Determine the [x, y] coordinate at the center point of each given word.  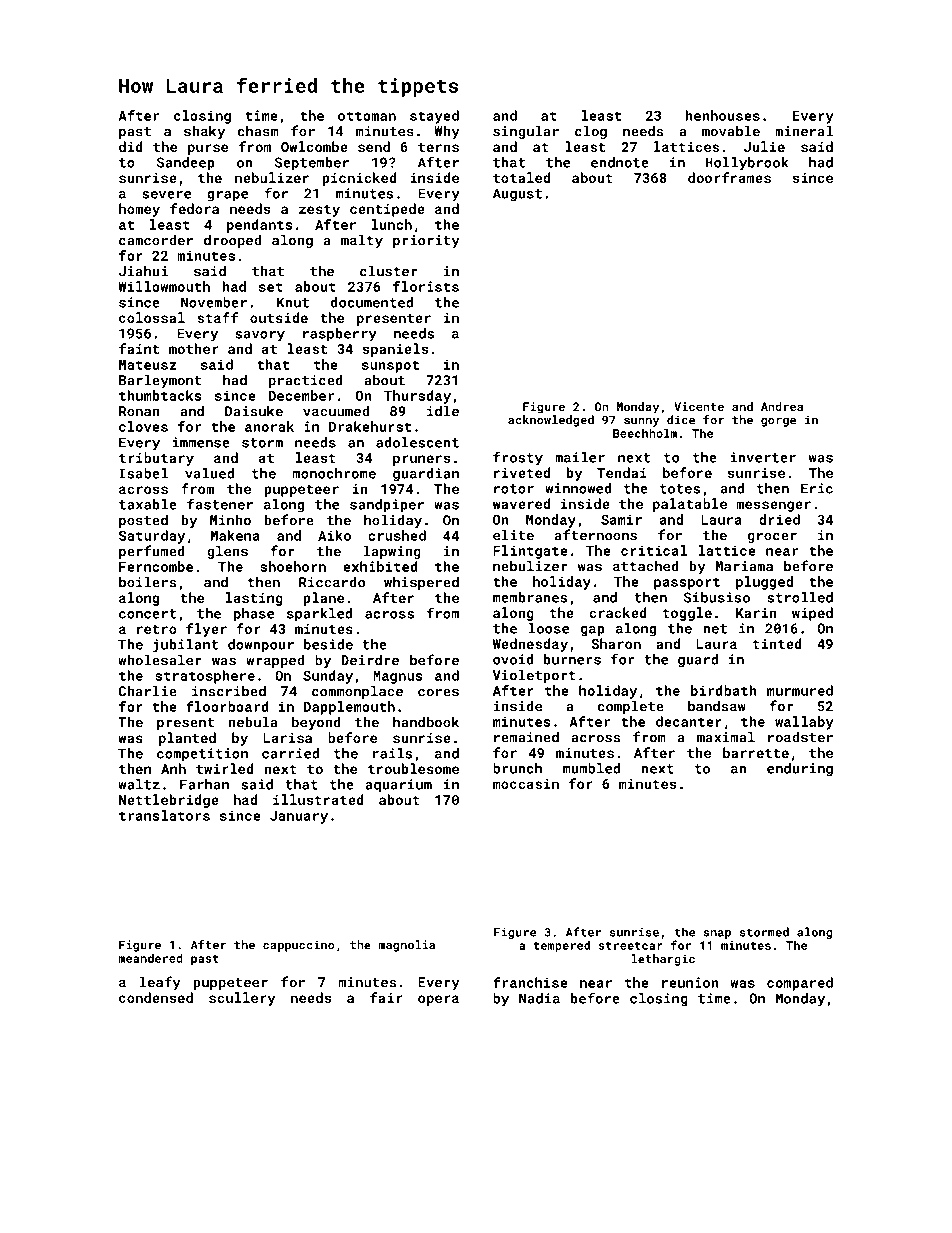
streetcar [631, 946]
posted [143, 521]
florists [426, 286]
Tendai [622, 472]
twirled [225, 768]
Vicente [699, 406]
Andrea [782, 406]
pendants [260, 226]
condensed [156, 997]
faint [139, 348]
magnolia [406, 946]
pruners [421, 460]
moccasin [526, 784]
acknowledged [551, 421]
